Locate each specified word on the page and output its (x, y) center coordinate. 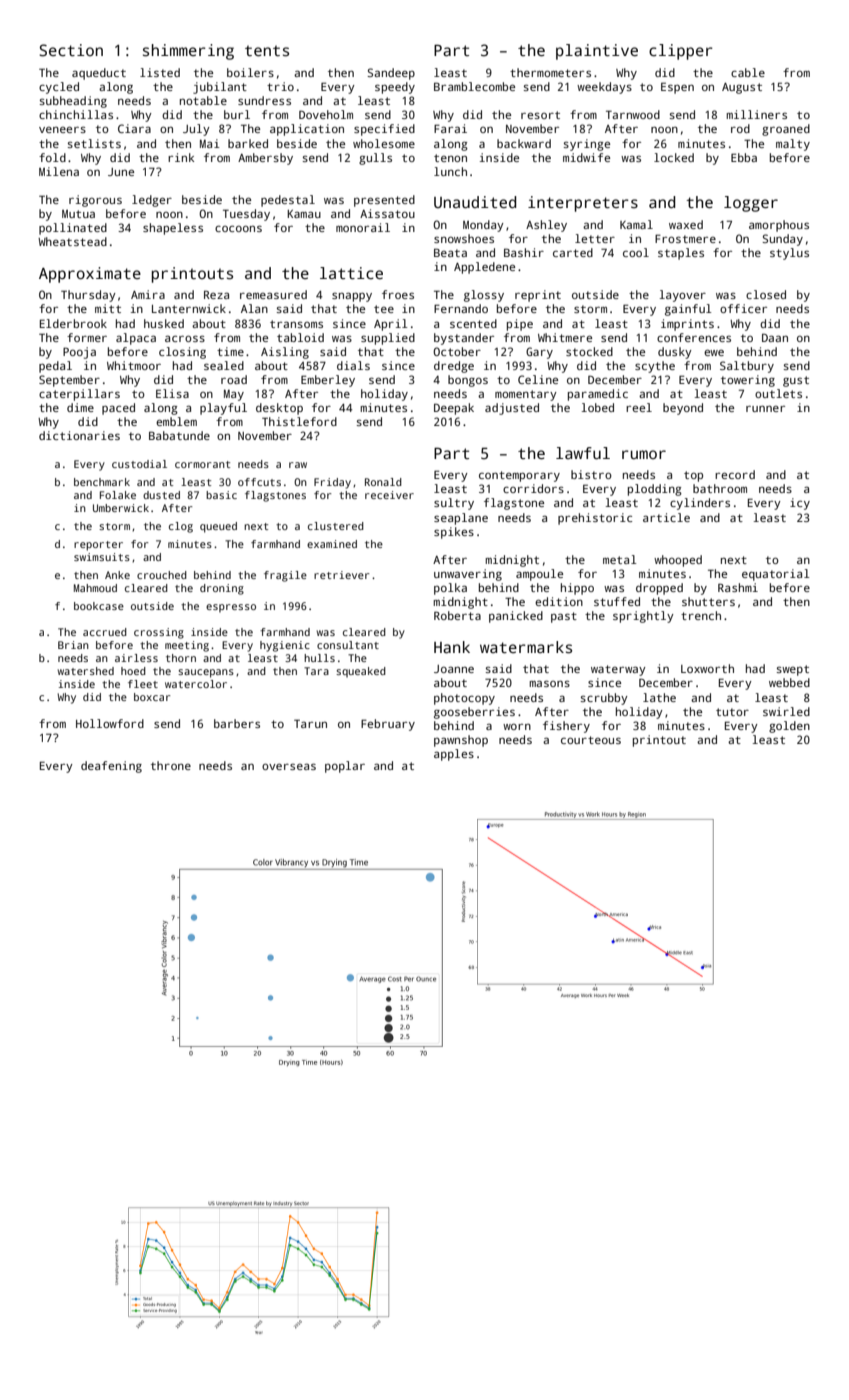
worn (517, 727)
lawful (583, 453)
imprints (687, 325)
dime (80, 407)
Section (71, 50)
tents (267, 51)
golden (789, 727)
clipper (681, 52)
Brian (73, 645)
